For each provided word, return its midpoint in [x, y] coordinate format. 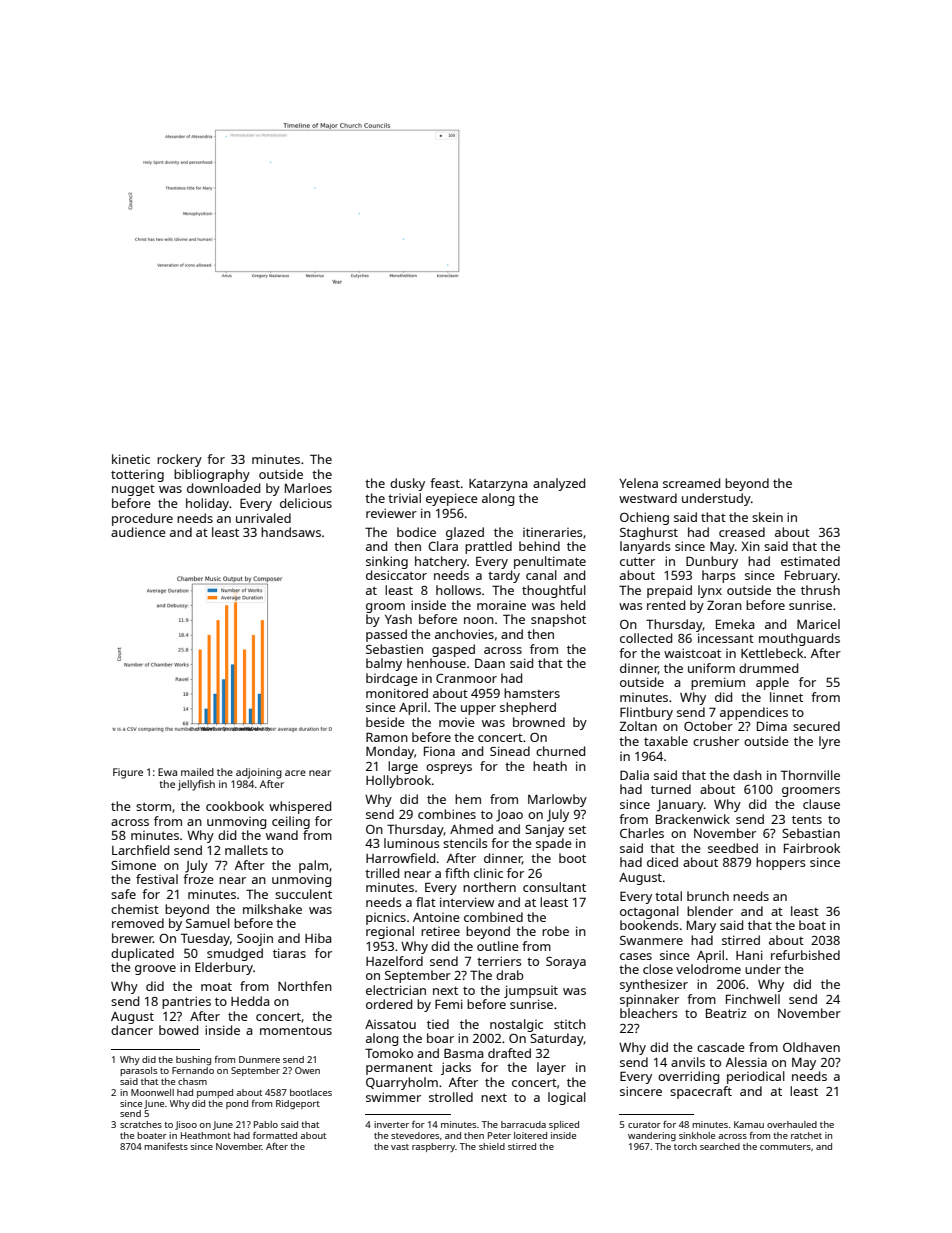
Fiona [439, 751]
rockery [179, 460]
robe [555, 931]
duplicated [142, 954]
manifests [166, 1146]
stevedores [415, 1135]
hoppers [781, 863]
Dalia [634, 775]
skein [767, 517]
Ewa [167, 772]
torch [685, 1146]
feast [445, 483]
